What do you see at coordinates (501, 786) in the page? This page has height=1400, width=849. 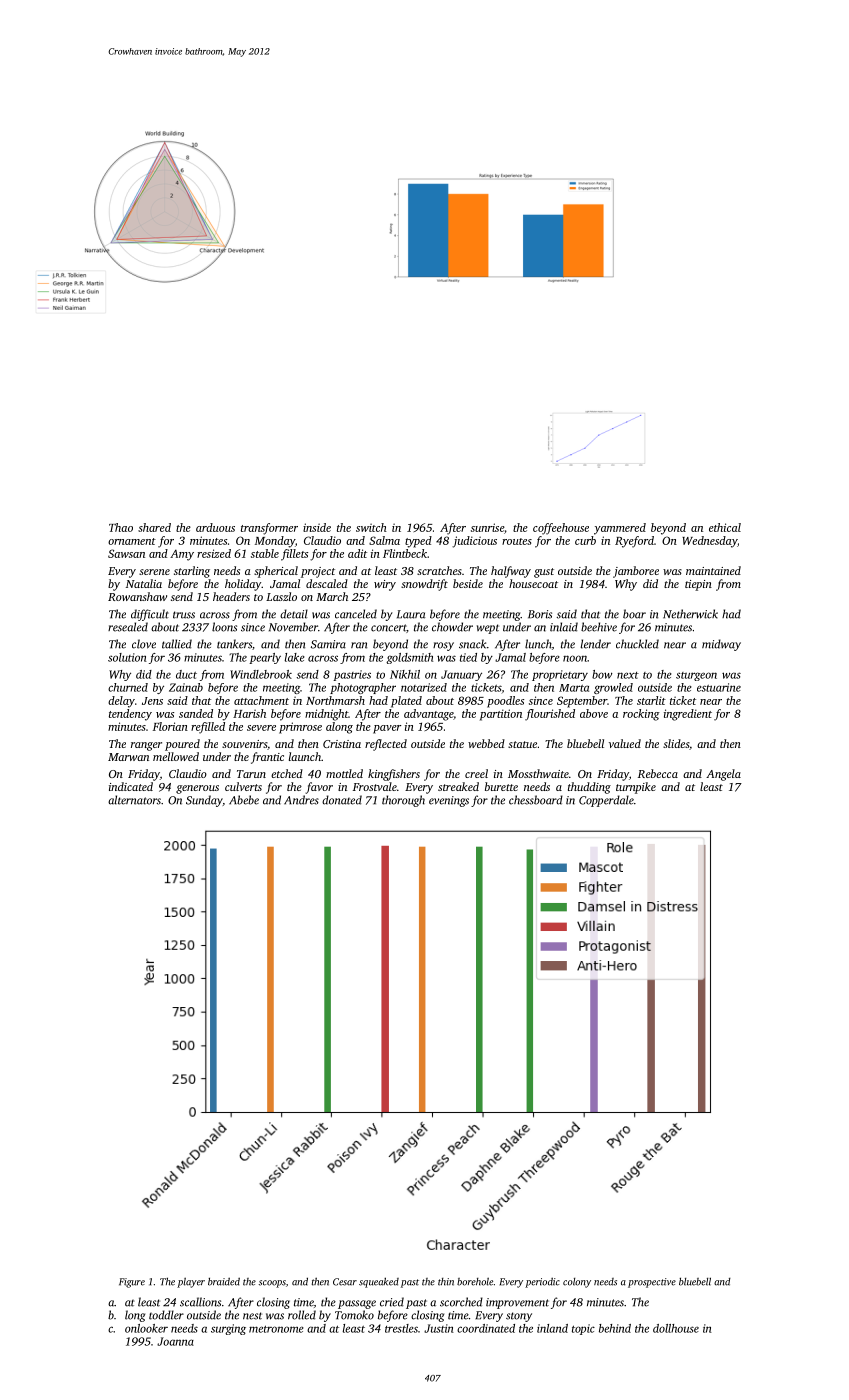 I see `burette` at bounding box center [501, 786].
